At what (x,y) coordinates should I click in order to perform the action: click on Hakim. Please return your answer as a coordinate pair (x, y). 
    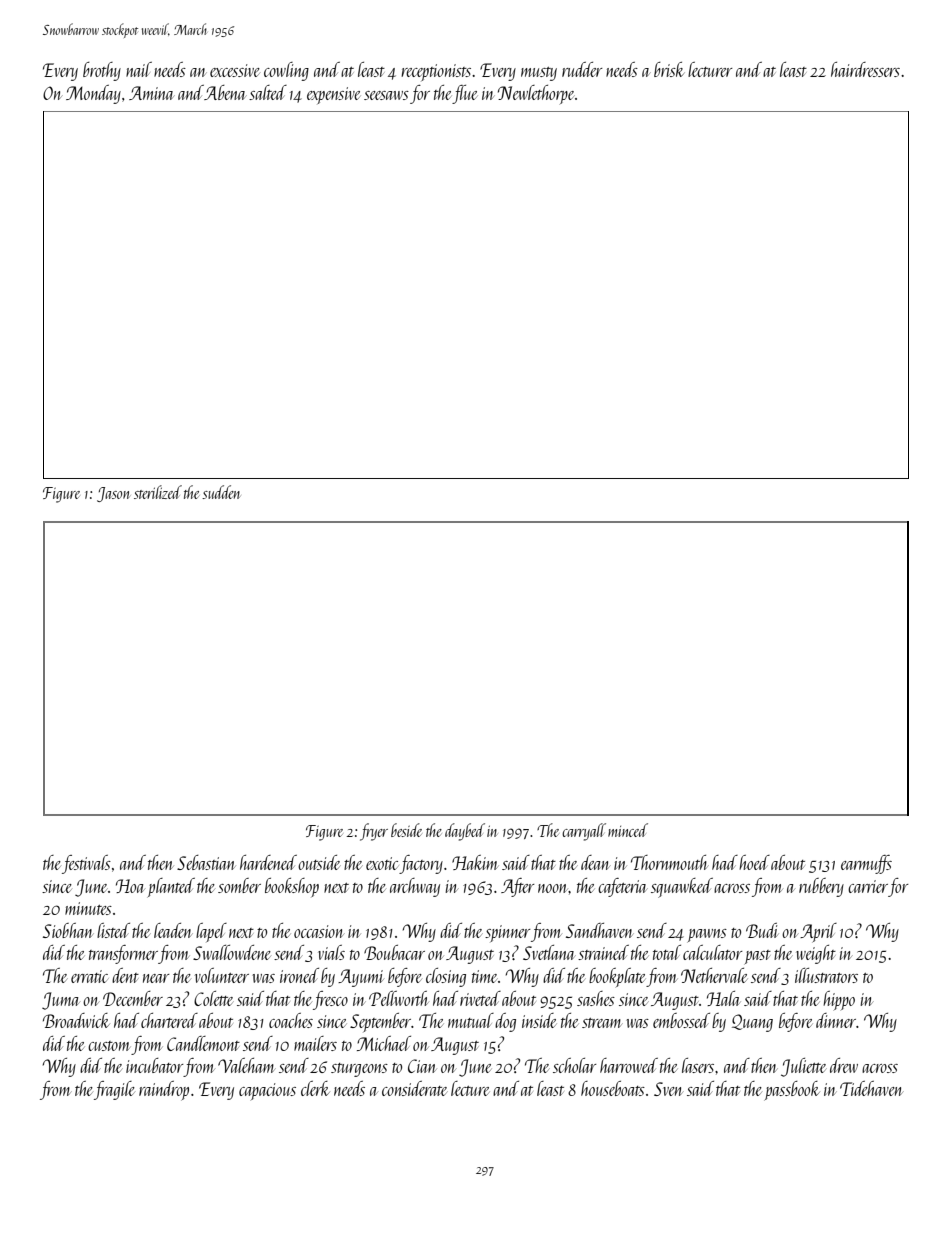
    Looking at the image, I should click on (475, 862).
